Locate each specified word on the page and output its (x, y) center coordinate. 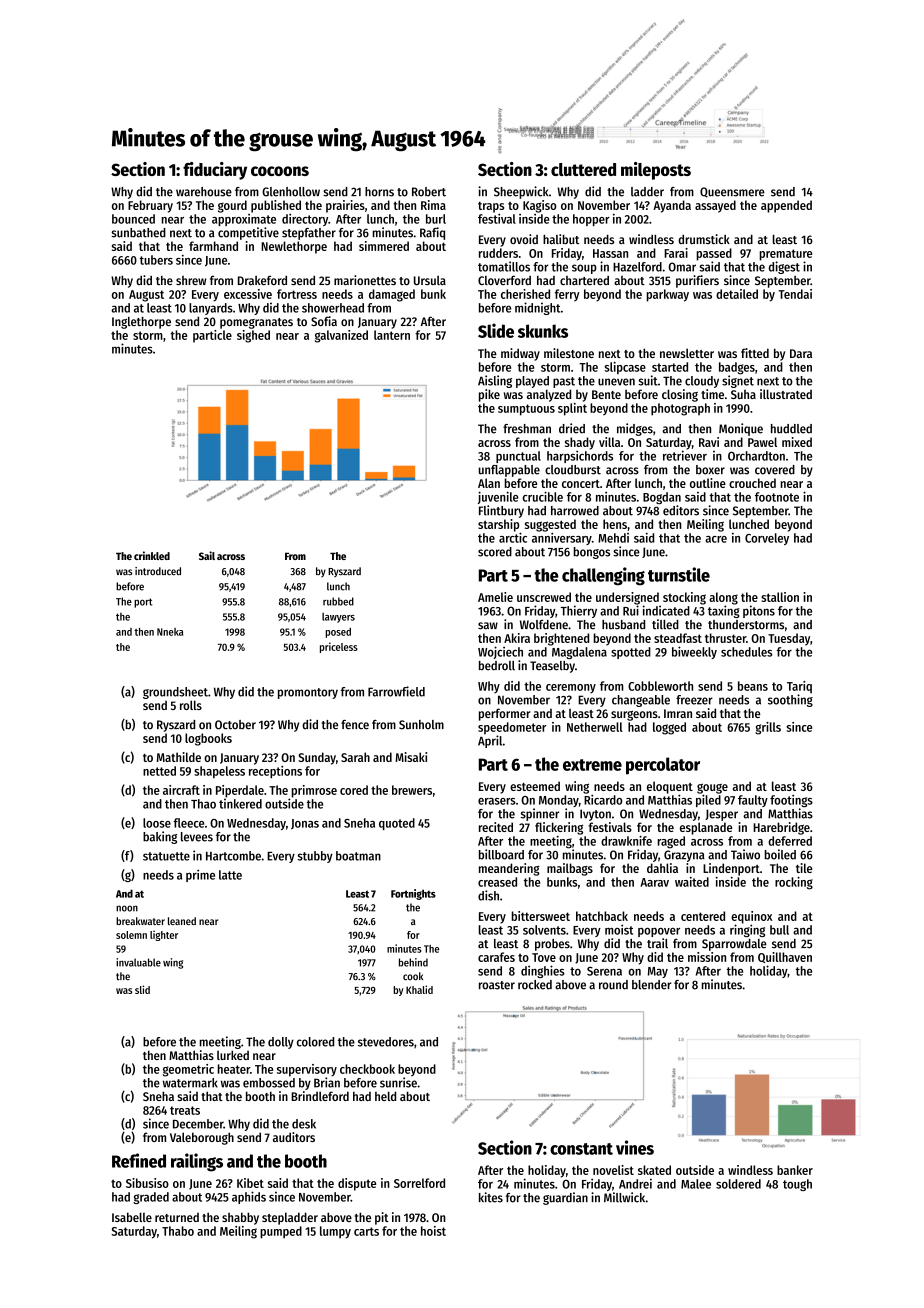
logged (669, 728)
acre (716, 539)
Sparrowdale (734, 945)
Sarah (355, 757)
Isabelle (132, 1217)
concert (581, 483)
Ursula (430, 280)
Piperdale (240, 791)
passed (714, 254)
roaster (497, 985)
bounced (133, 219)
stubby (315, 857)
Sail (207, 555)
